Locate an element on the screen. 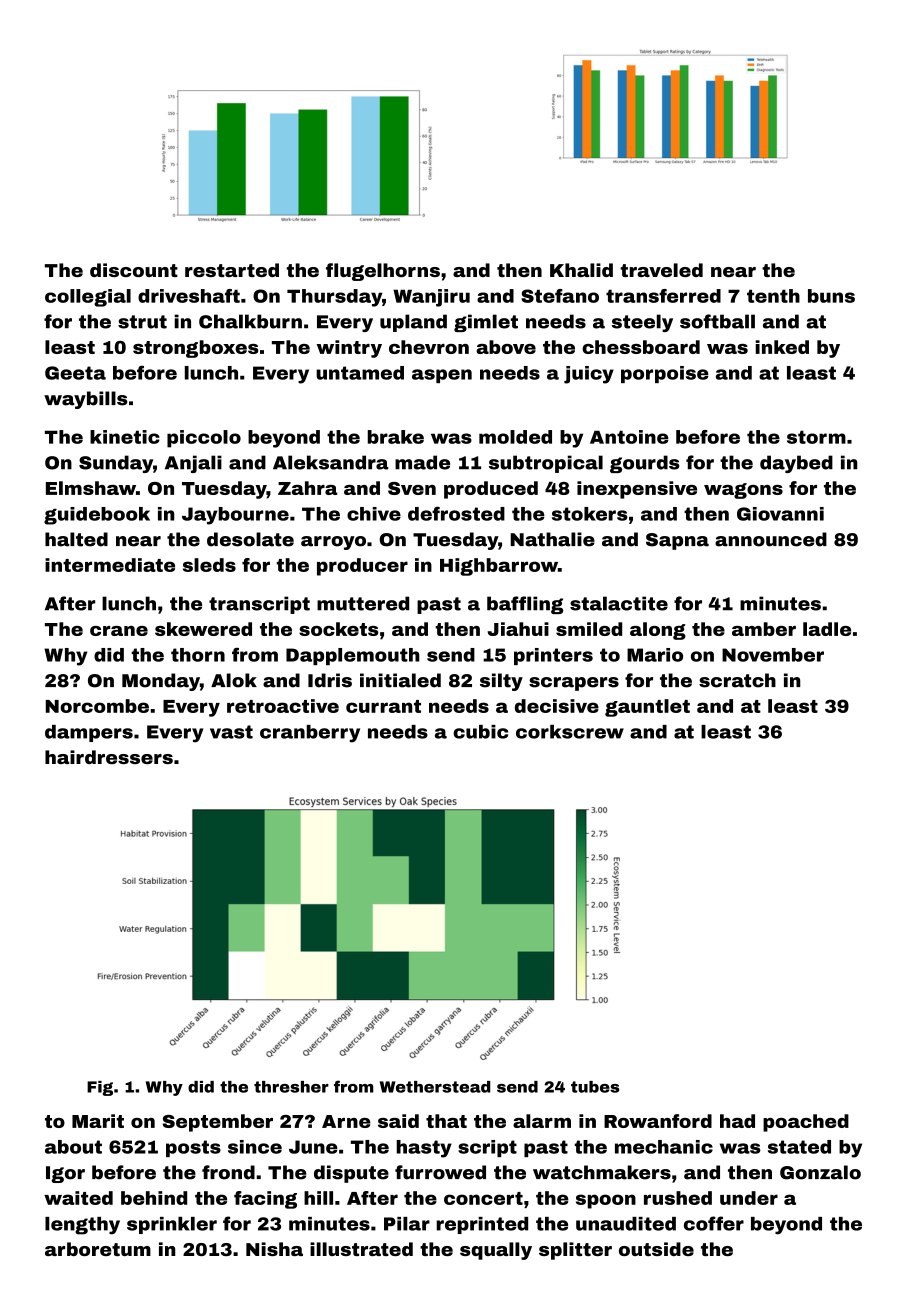  tubes is located at coordinates (595, 1087).
